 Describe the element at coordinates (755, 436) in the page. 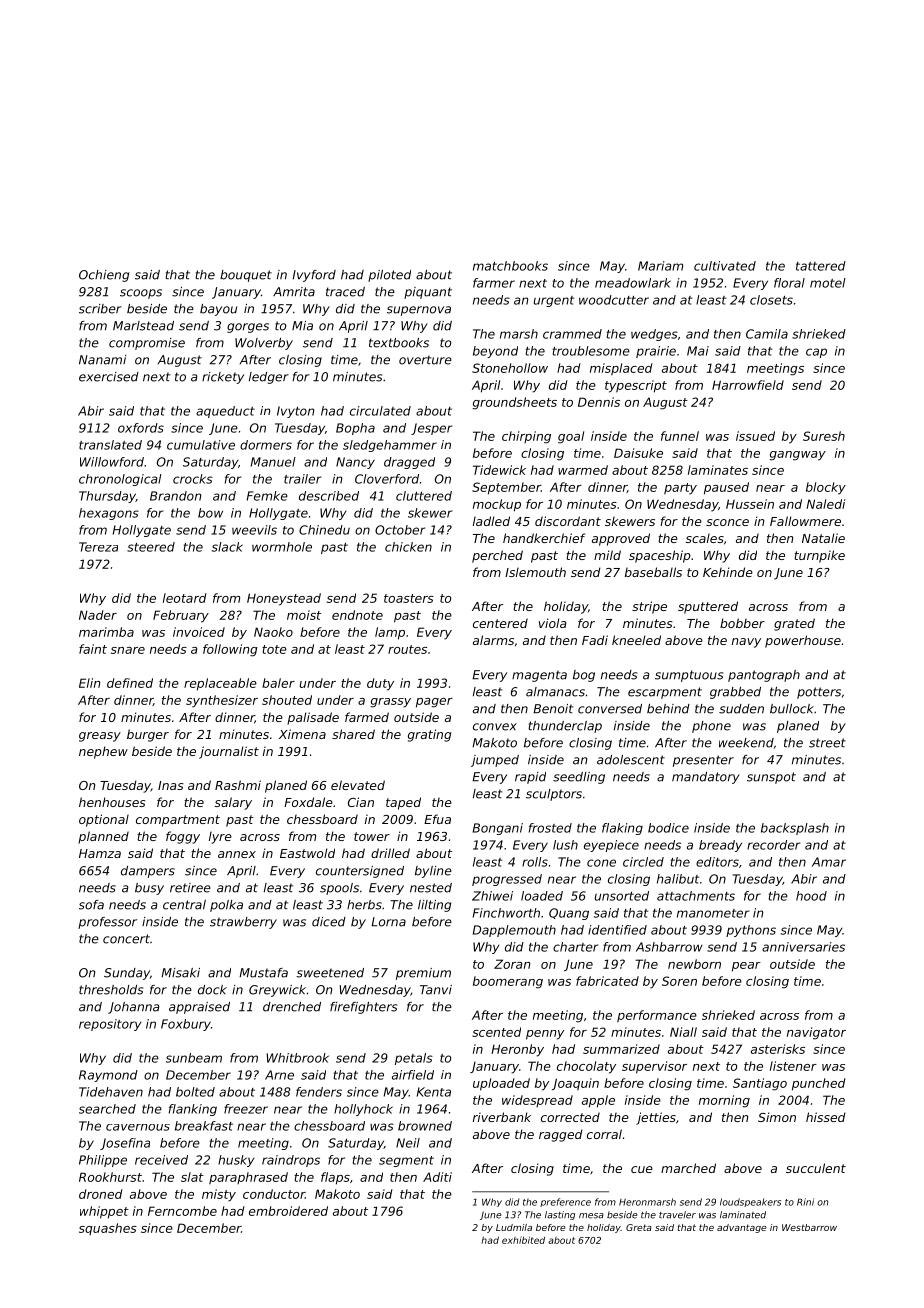

I see `issued` at that location.
